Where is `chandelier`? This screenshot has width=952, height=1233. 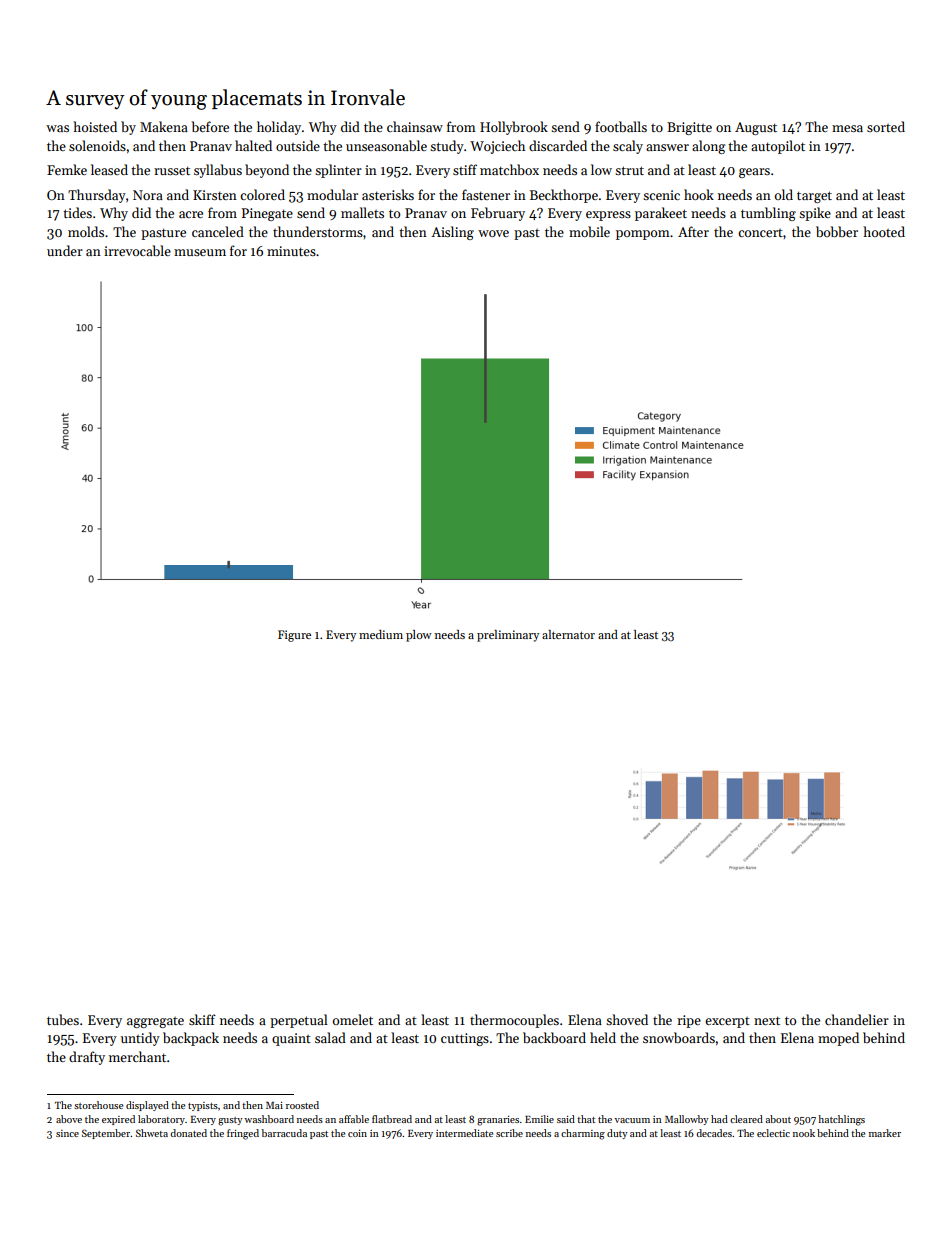
chandelier is located at coordinates (857, 1019).
